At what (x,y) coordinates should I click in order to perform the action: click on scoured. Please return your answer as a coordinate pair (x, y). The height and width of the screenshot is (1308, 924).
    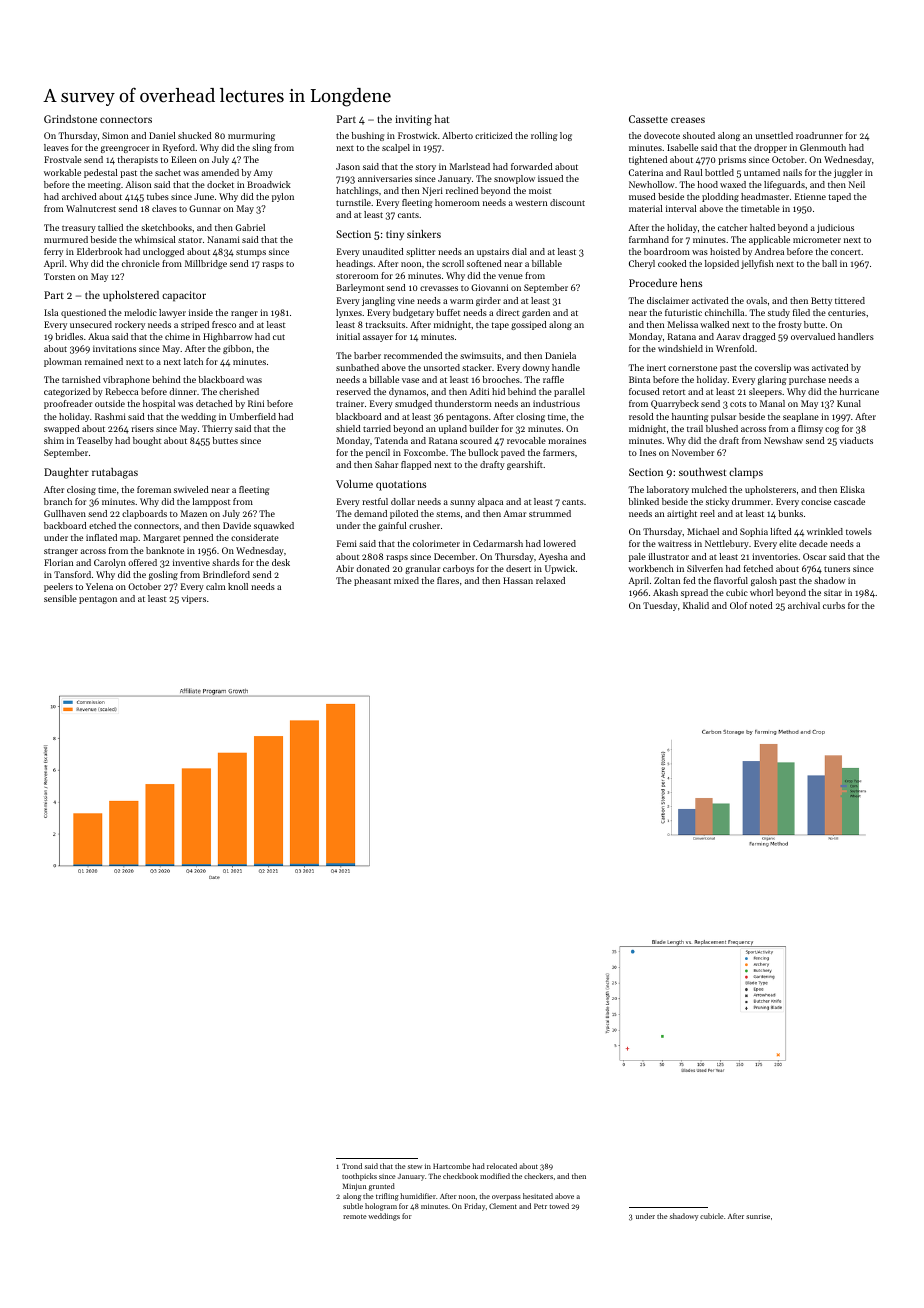
    Looking at the image, I should click on (476, 440).
